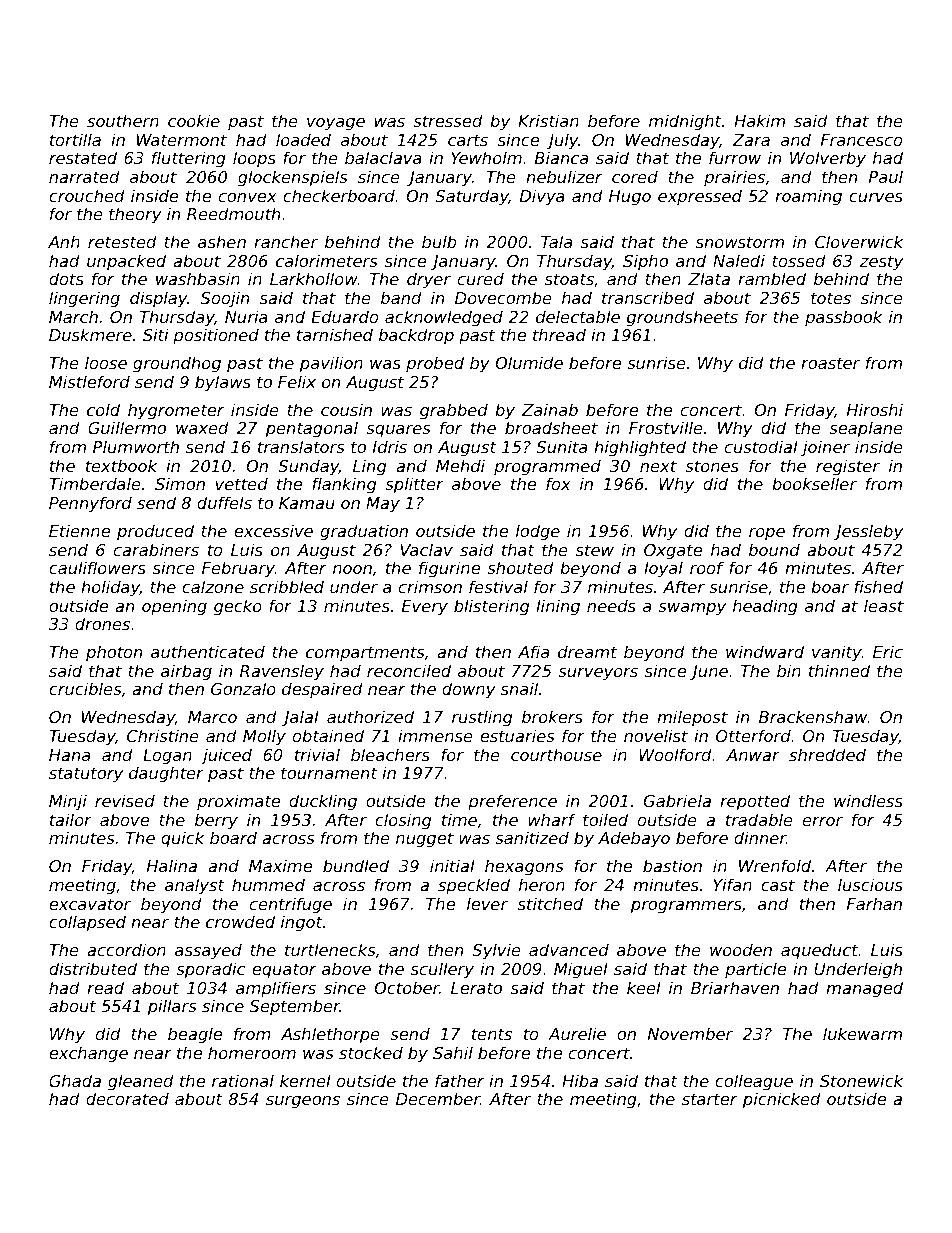 This page has width=952, height=1233. I want to click on assayed, so click(208, 951).
